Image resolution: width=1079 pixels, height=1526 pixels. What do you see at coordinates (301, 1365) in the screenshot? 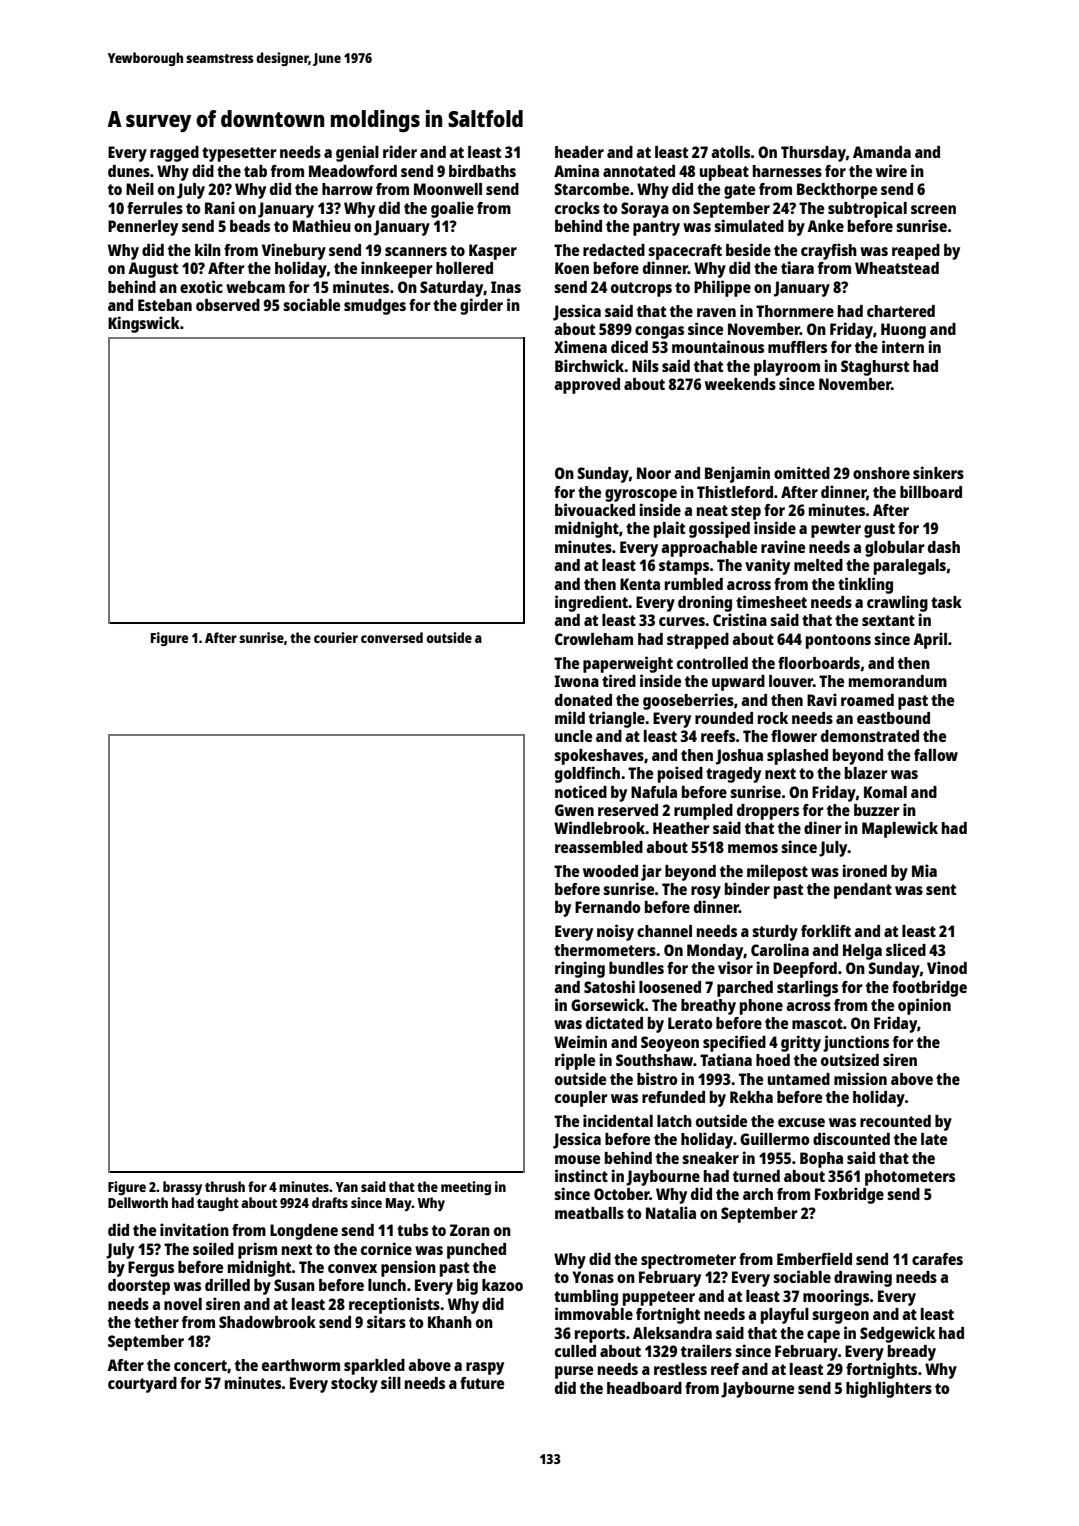
I see `earthworm` at bounding box center [301, 1365].
